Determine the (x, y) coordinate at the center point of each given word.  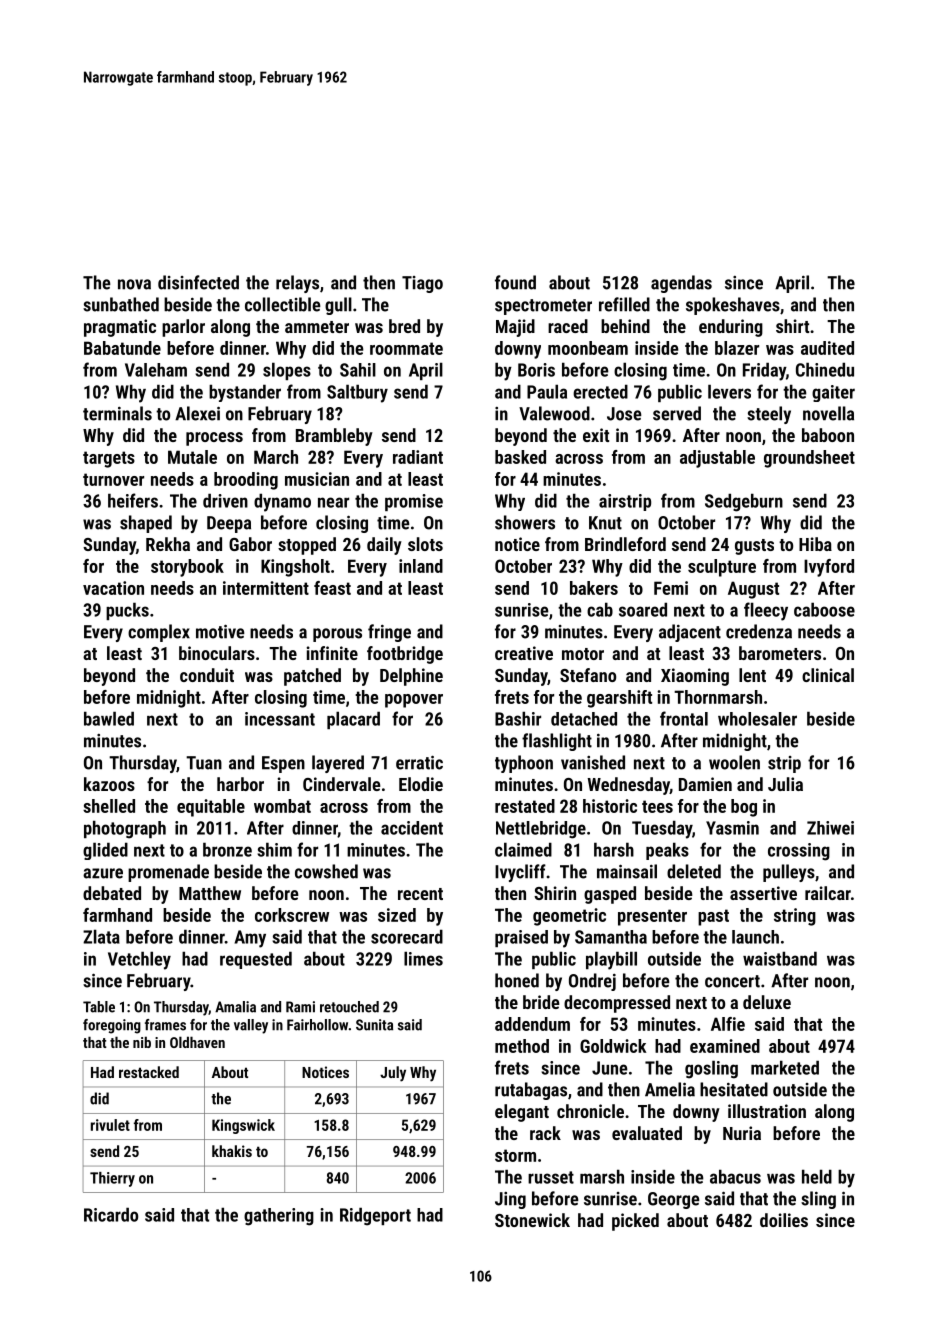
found (515, 282)
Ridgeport (375, 1216)
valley (251, 1026)
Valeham (156, 370)
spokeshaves (733, 306)
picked (635, 1222)
